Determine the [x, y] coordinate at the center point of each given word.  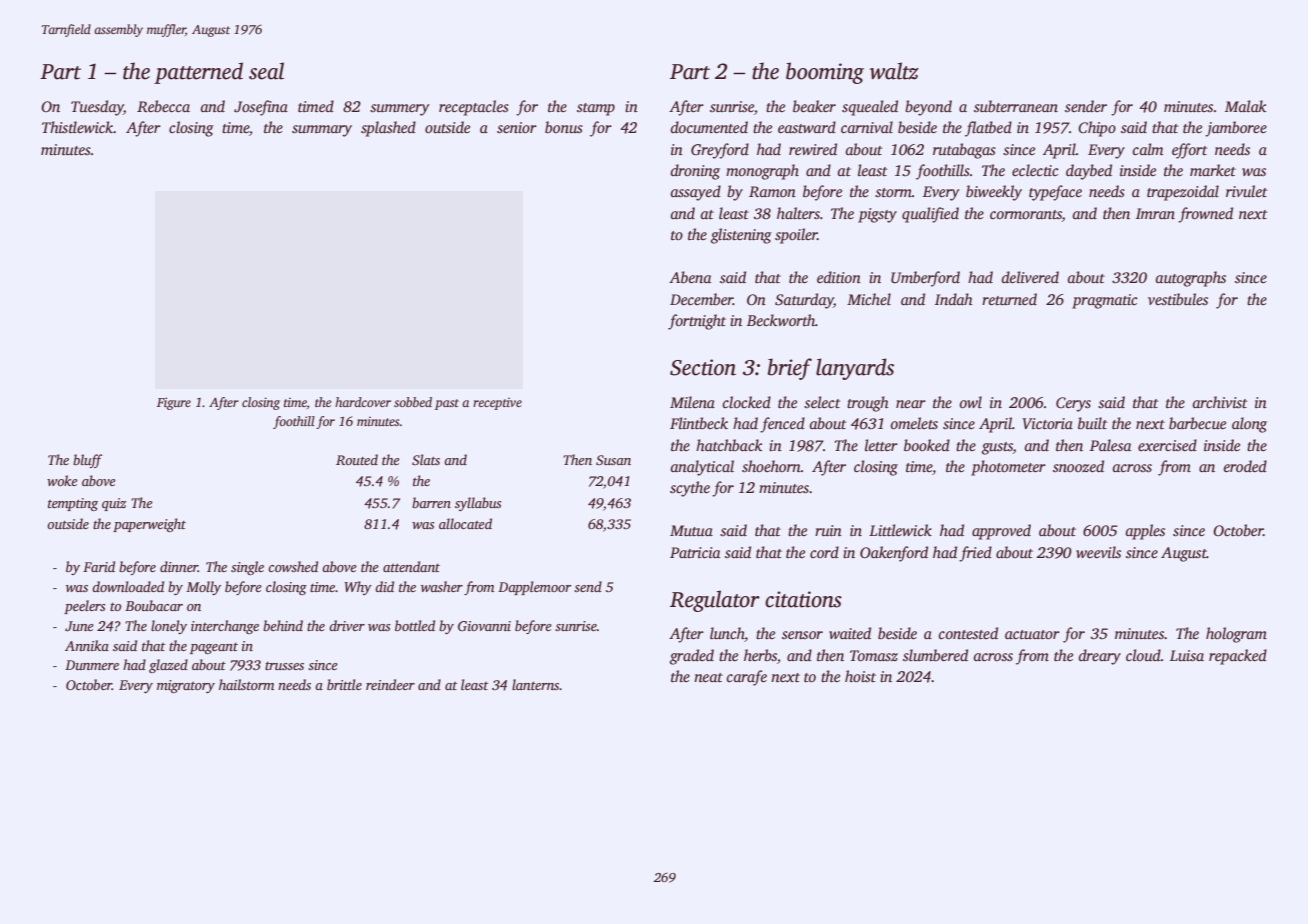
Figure [174, 403]
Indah [954, 299]
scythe [690, 489]
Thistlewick [78, 127]
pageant [214, 648]
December [701, 299]
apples [1145, 532]
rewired [813, 149]
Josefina [261, 108]
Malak [1246, 106]
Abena [690, 277]
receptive [497, 404]
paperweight [149, 525]
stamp [596, 109]
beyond [928, 108]
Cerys [1073, 404]
